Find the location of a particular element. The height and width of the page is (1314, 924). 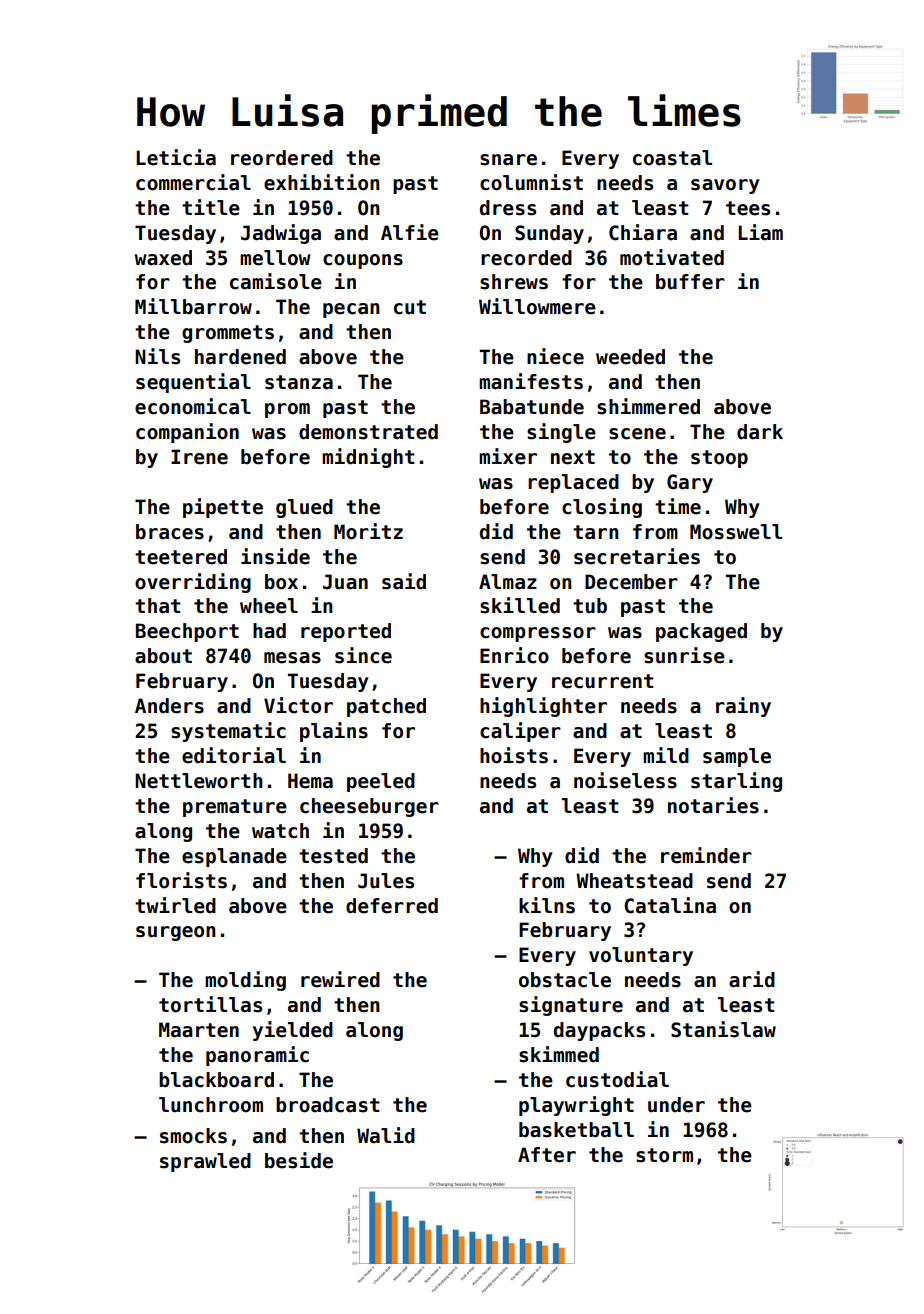

deferred is located at coordinates (392, 906).
